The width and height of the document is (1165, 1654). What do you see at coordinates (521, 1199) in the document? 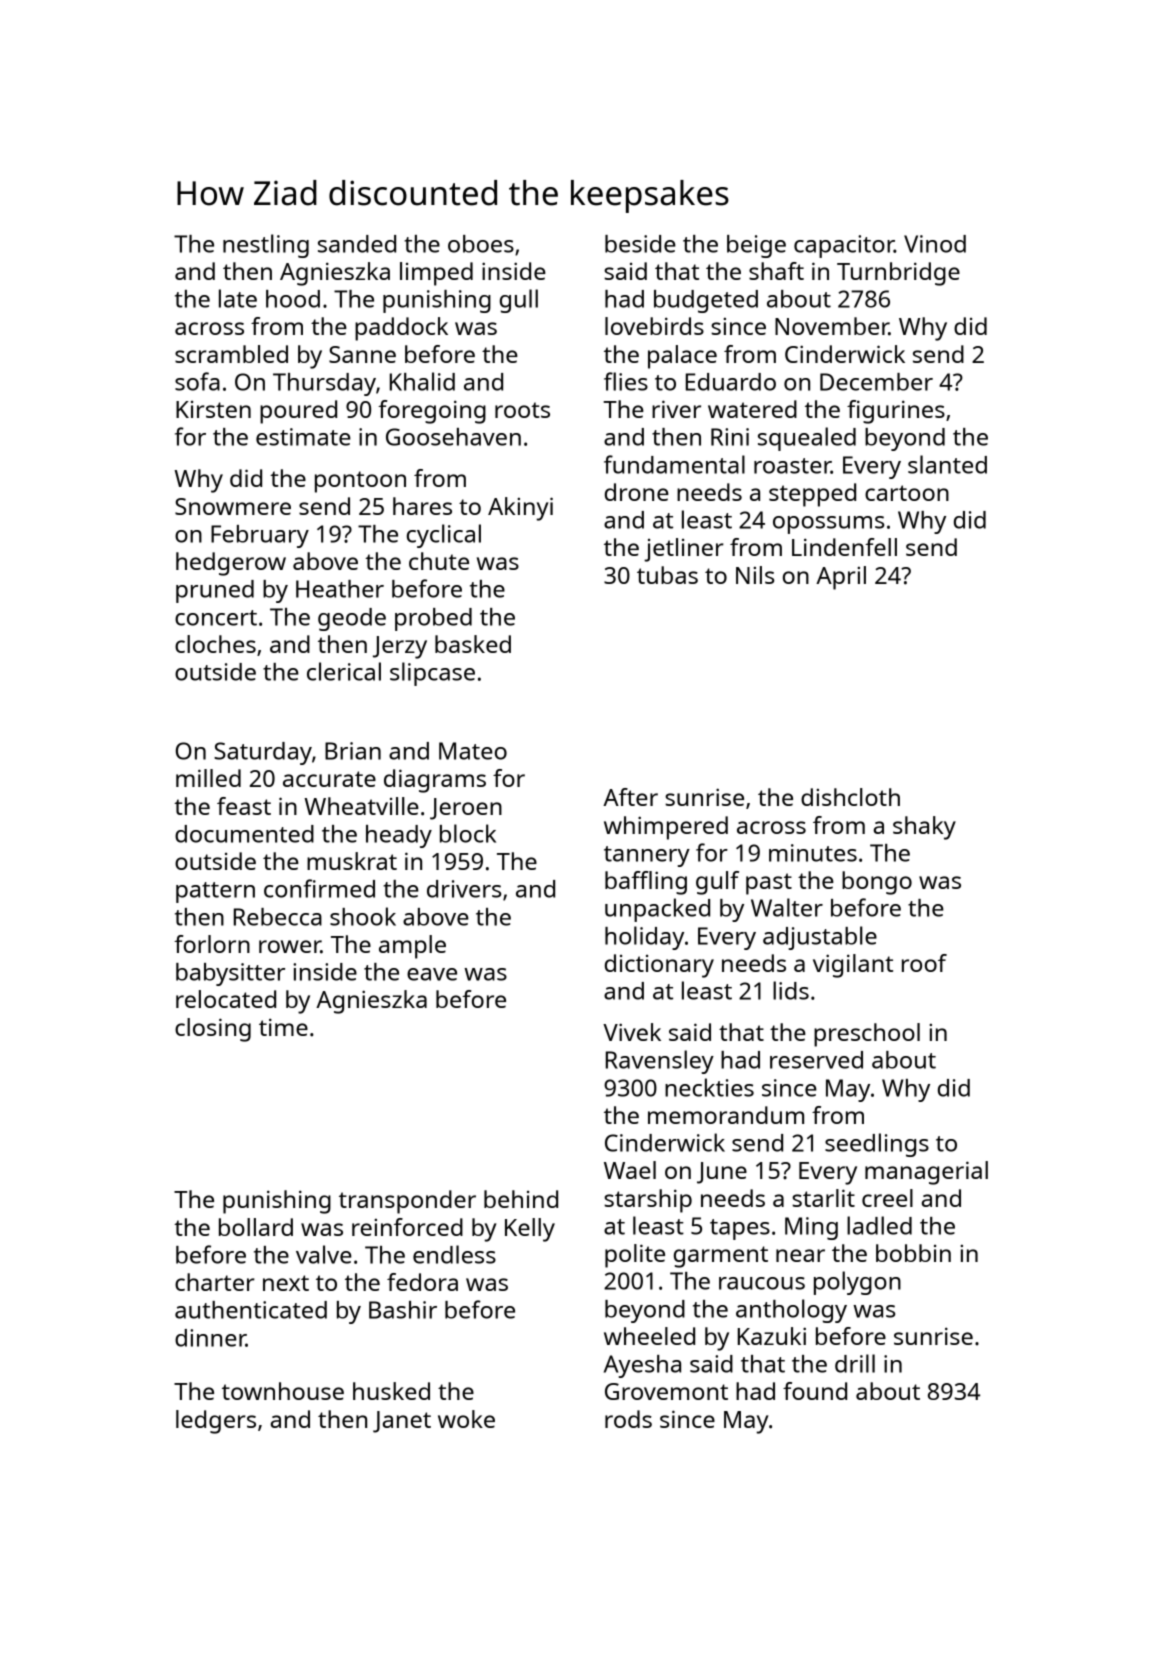
I see `behind` at bounding box center [521, 1199].
